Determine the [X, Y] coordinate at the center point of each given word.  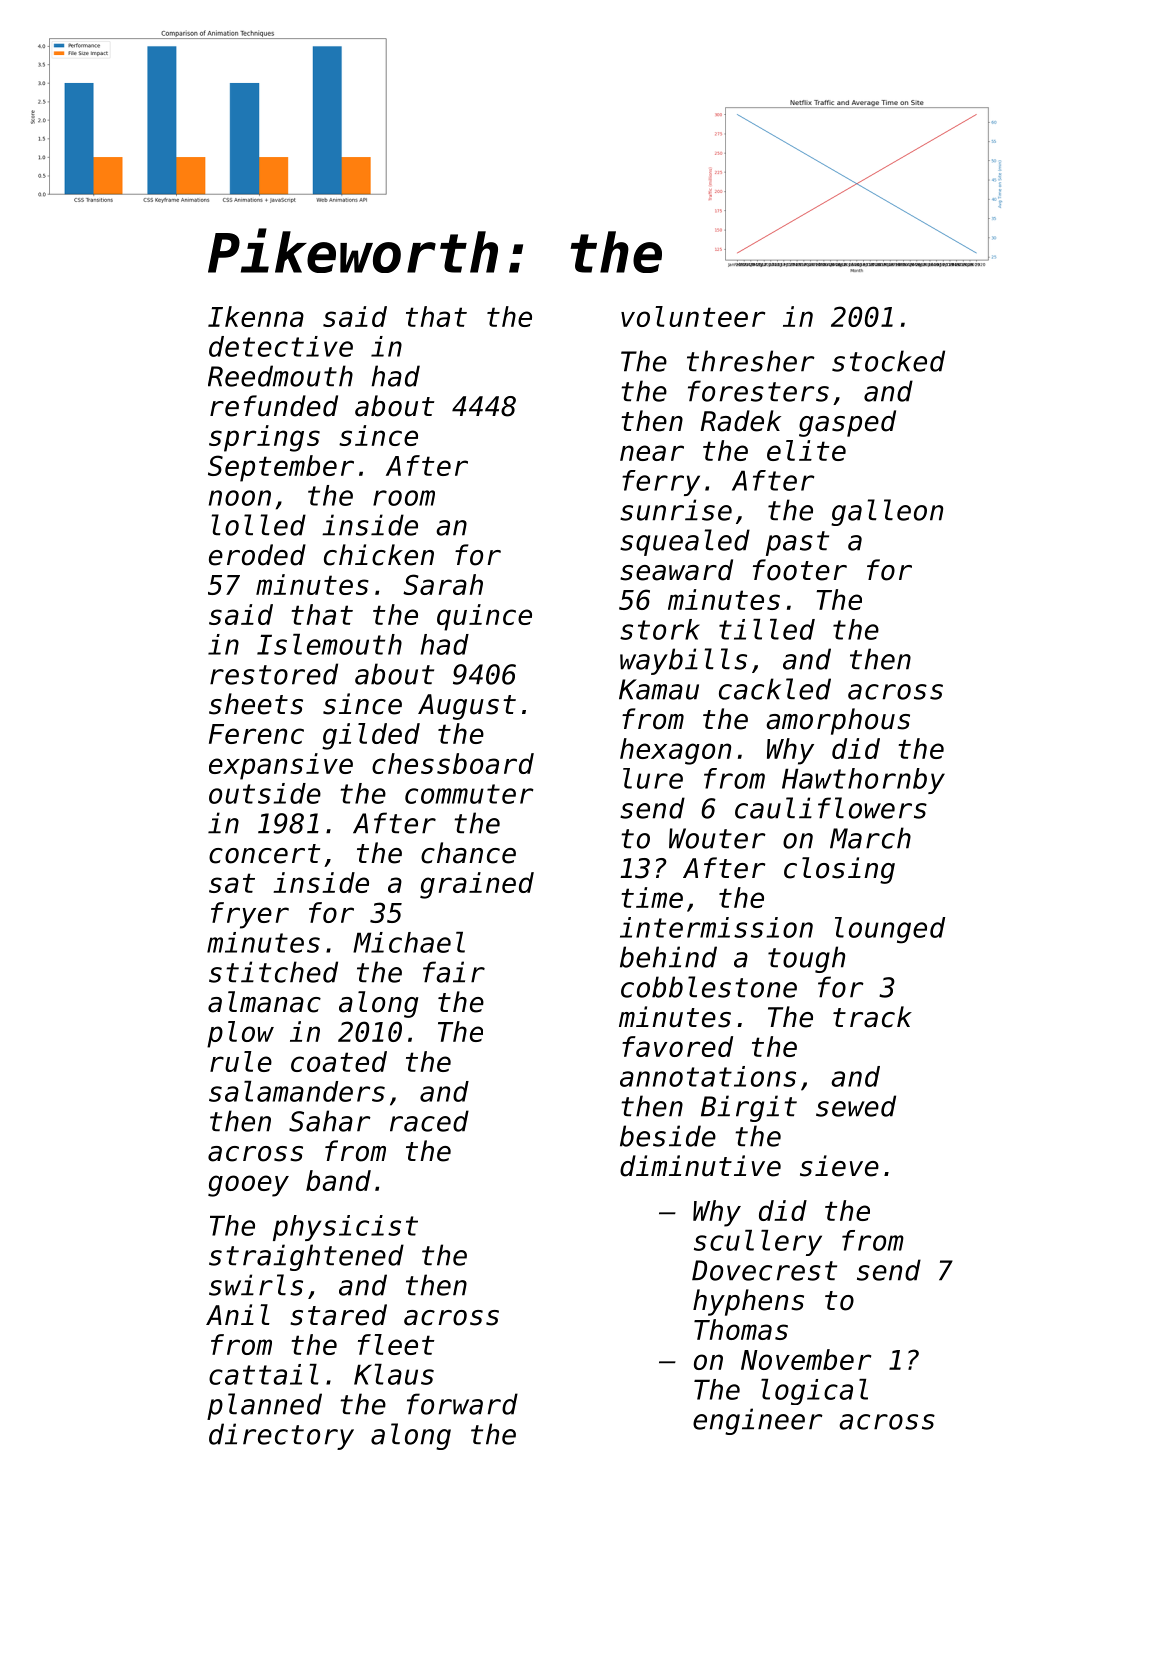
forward [462, 1404]
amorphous [838, 721]
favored [677, 1046]
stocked [888, 361]
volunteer [693, 316]
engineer [758, 1421]
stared [338, 1315]
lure [653, 778]
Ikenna [256, 316]
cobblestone [709, 987]
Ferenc [256, 734]
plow [240, 1034]
